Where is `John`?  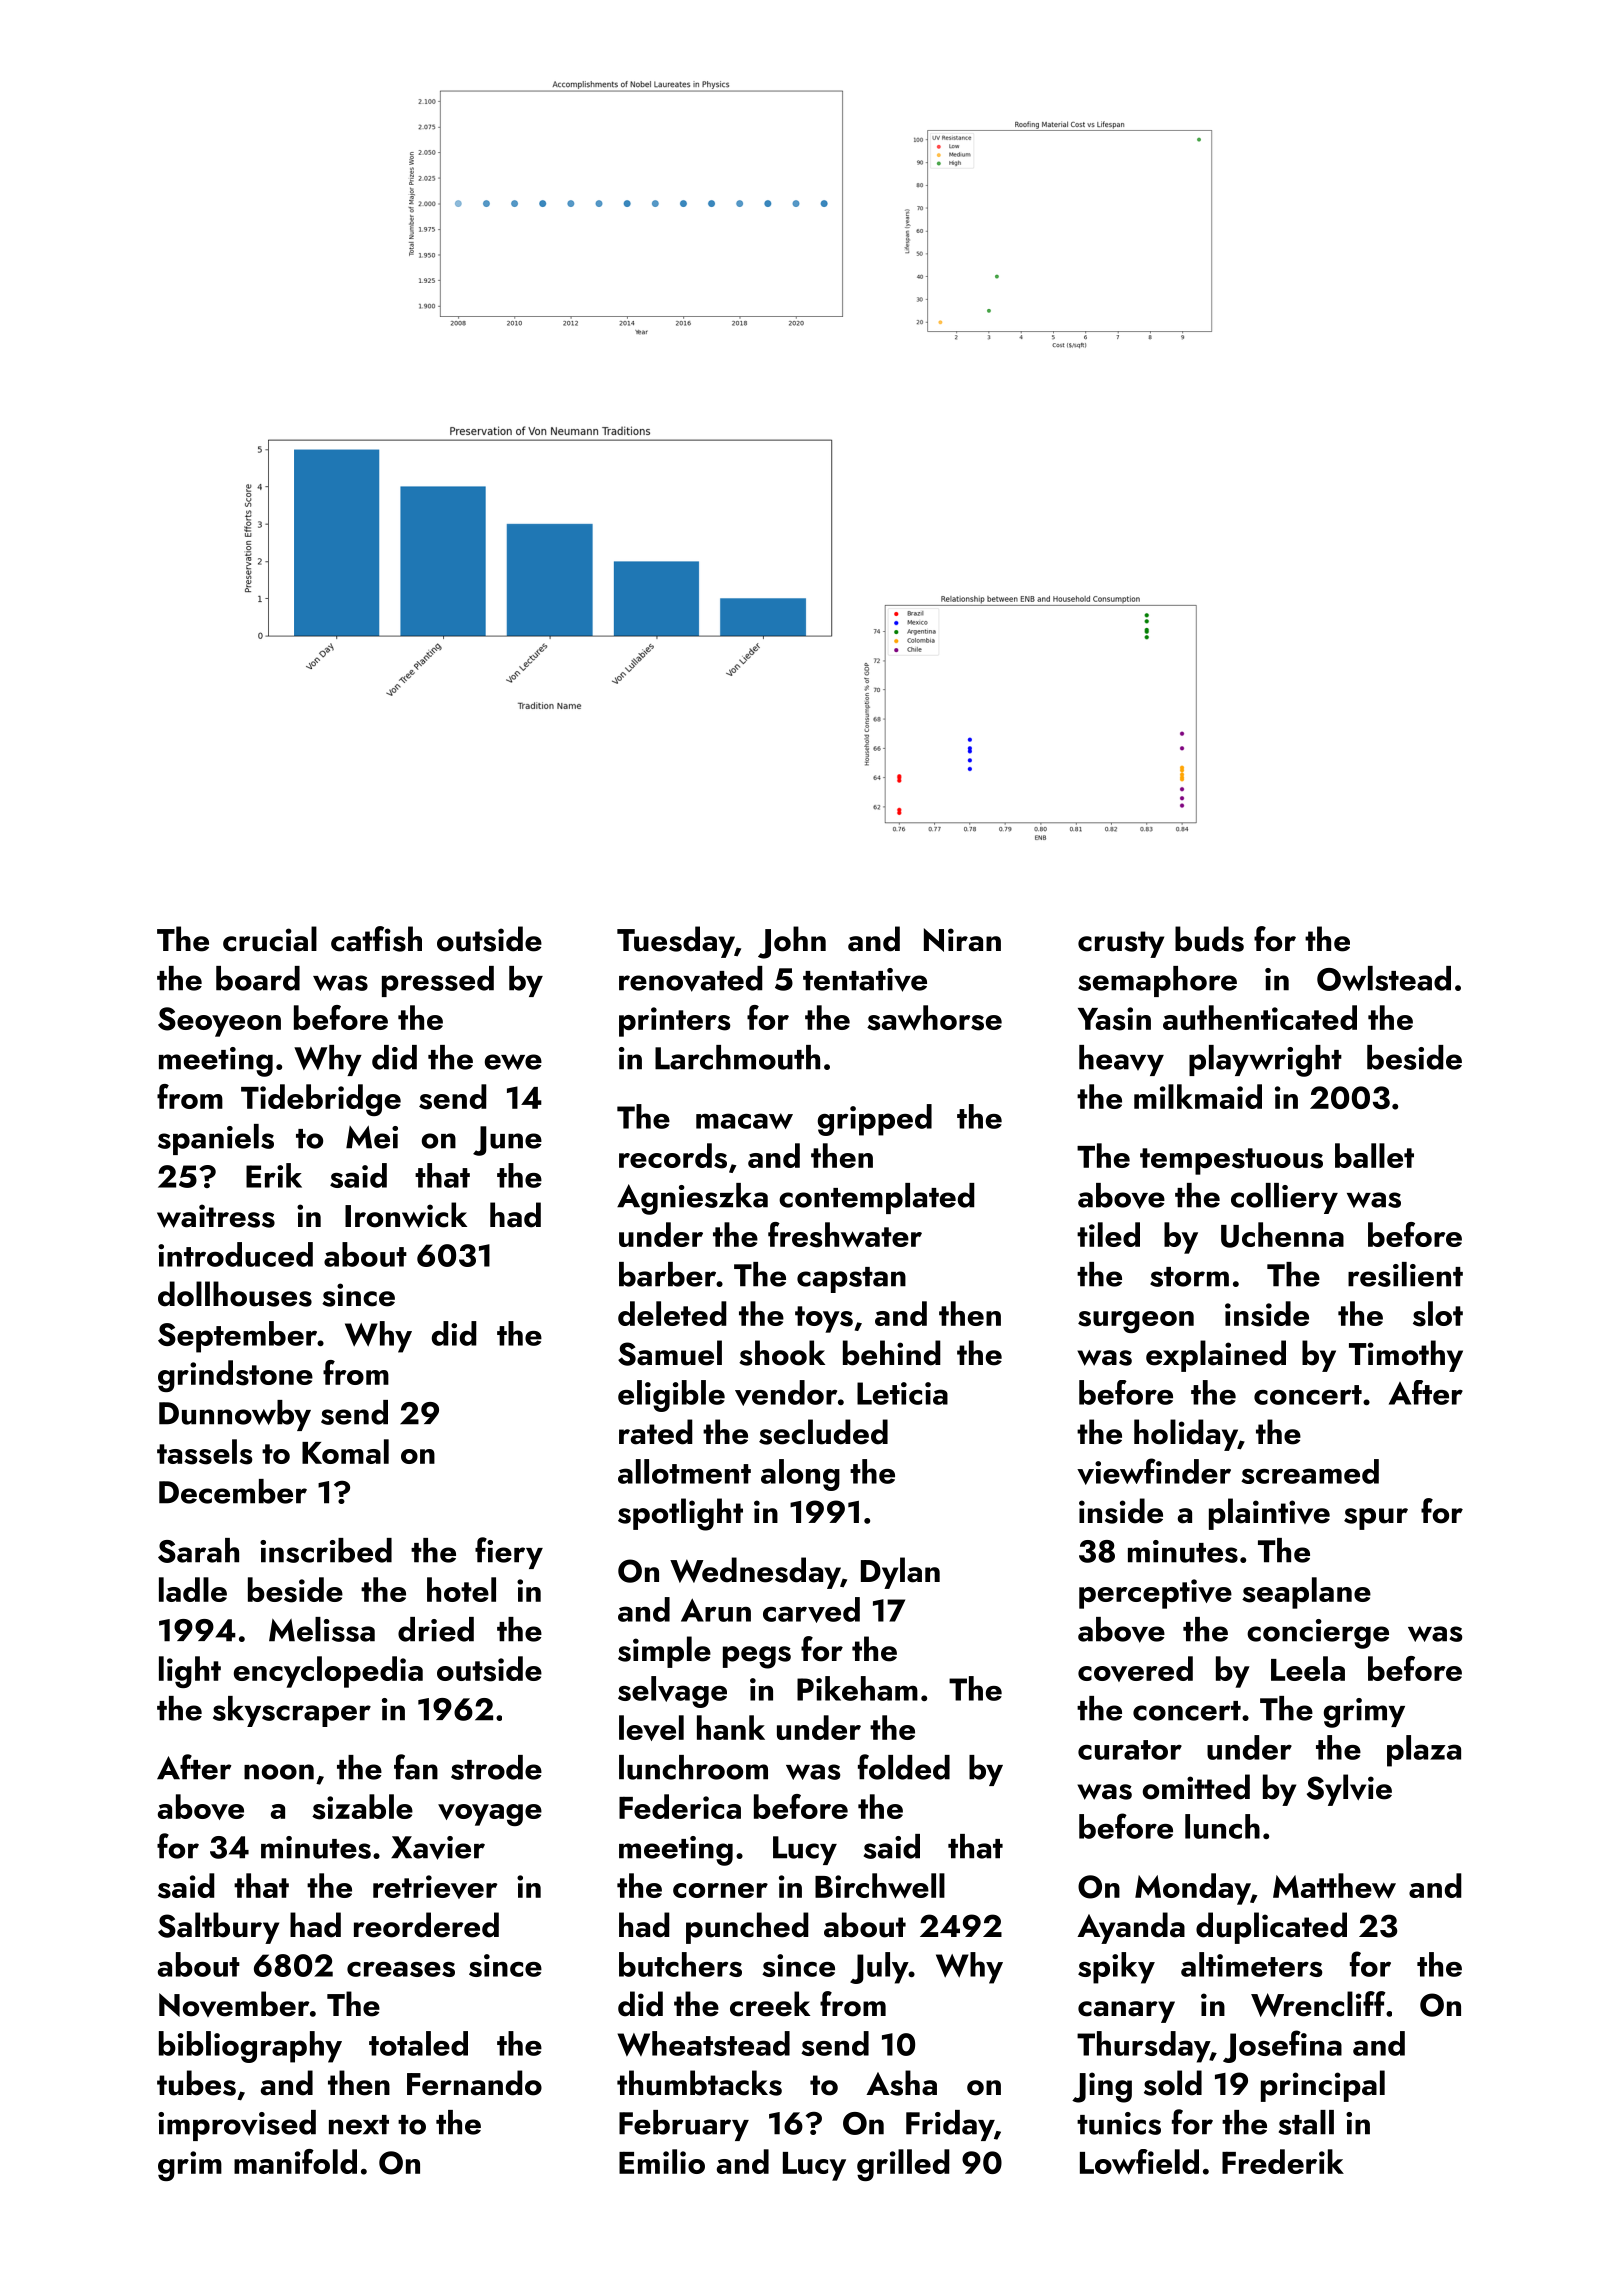
John is located at coordinates (792, 942).
